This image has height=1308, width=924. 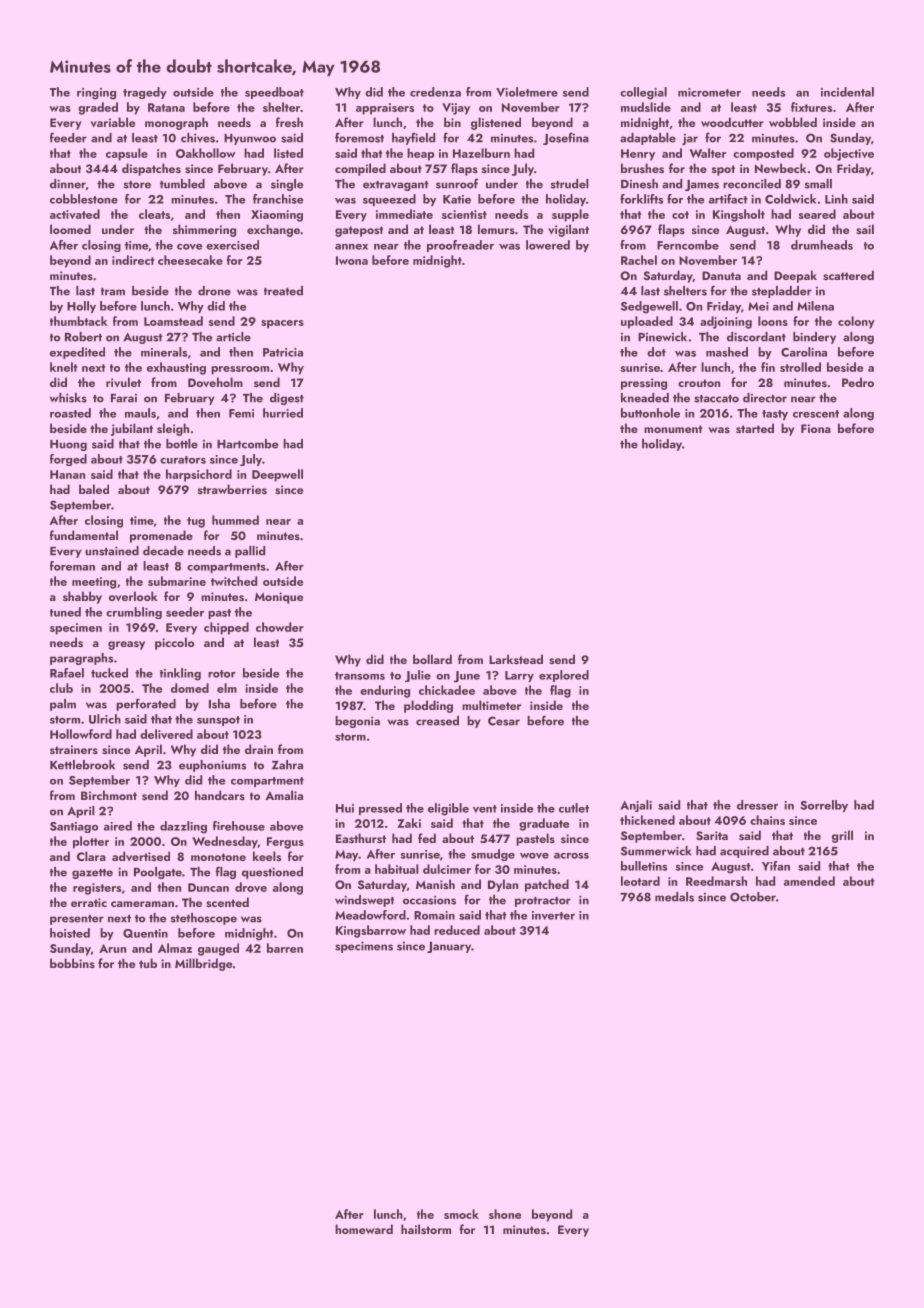 I want to click on expedited, so click(x=77, y=353).
